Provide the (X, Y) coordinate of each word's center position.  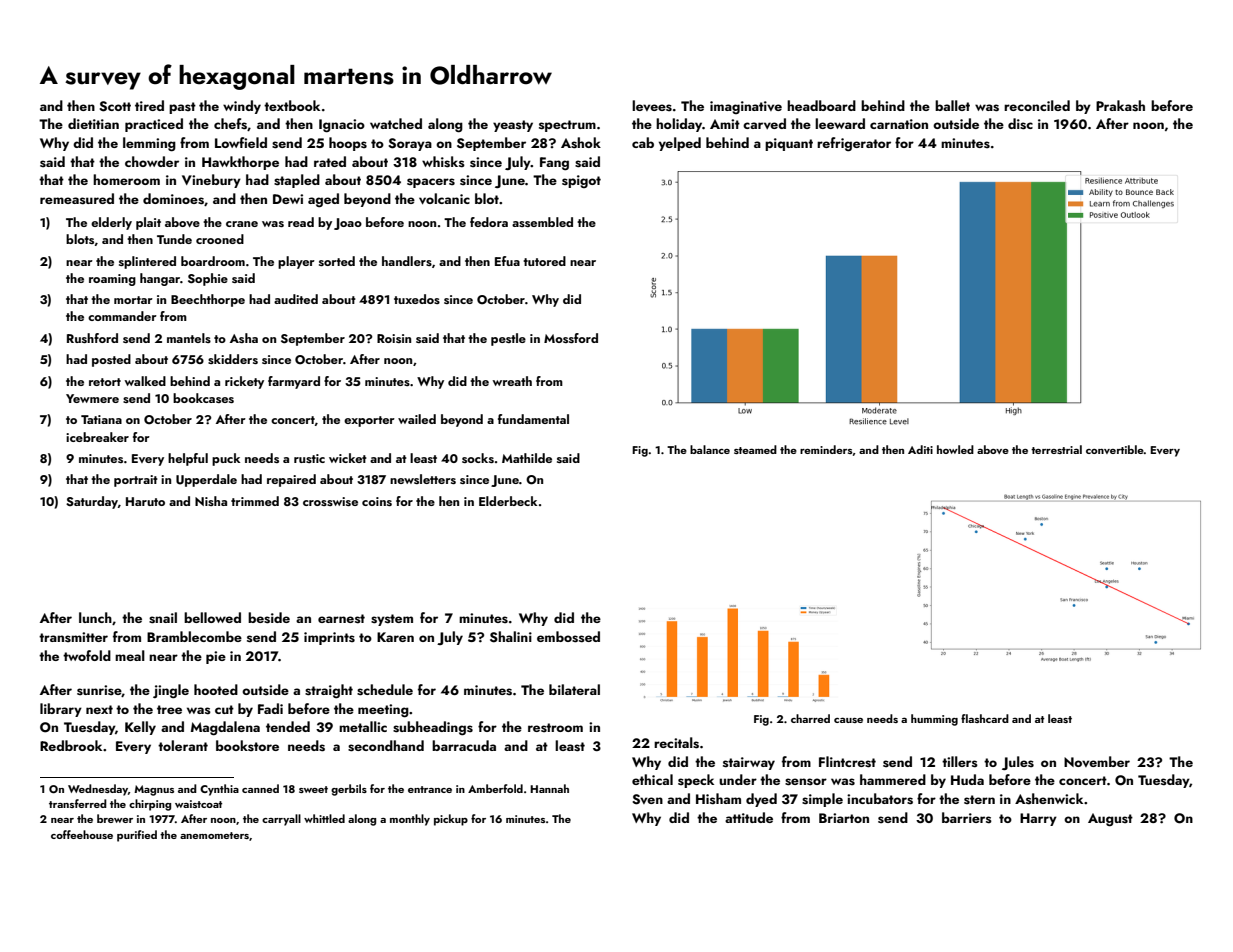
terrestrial (1056, 449)
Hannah (549, 788)
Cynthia (219, 790)
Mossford (571, 338)
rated (330, 161)
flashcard (985, 718)
